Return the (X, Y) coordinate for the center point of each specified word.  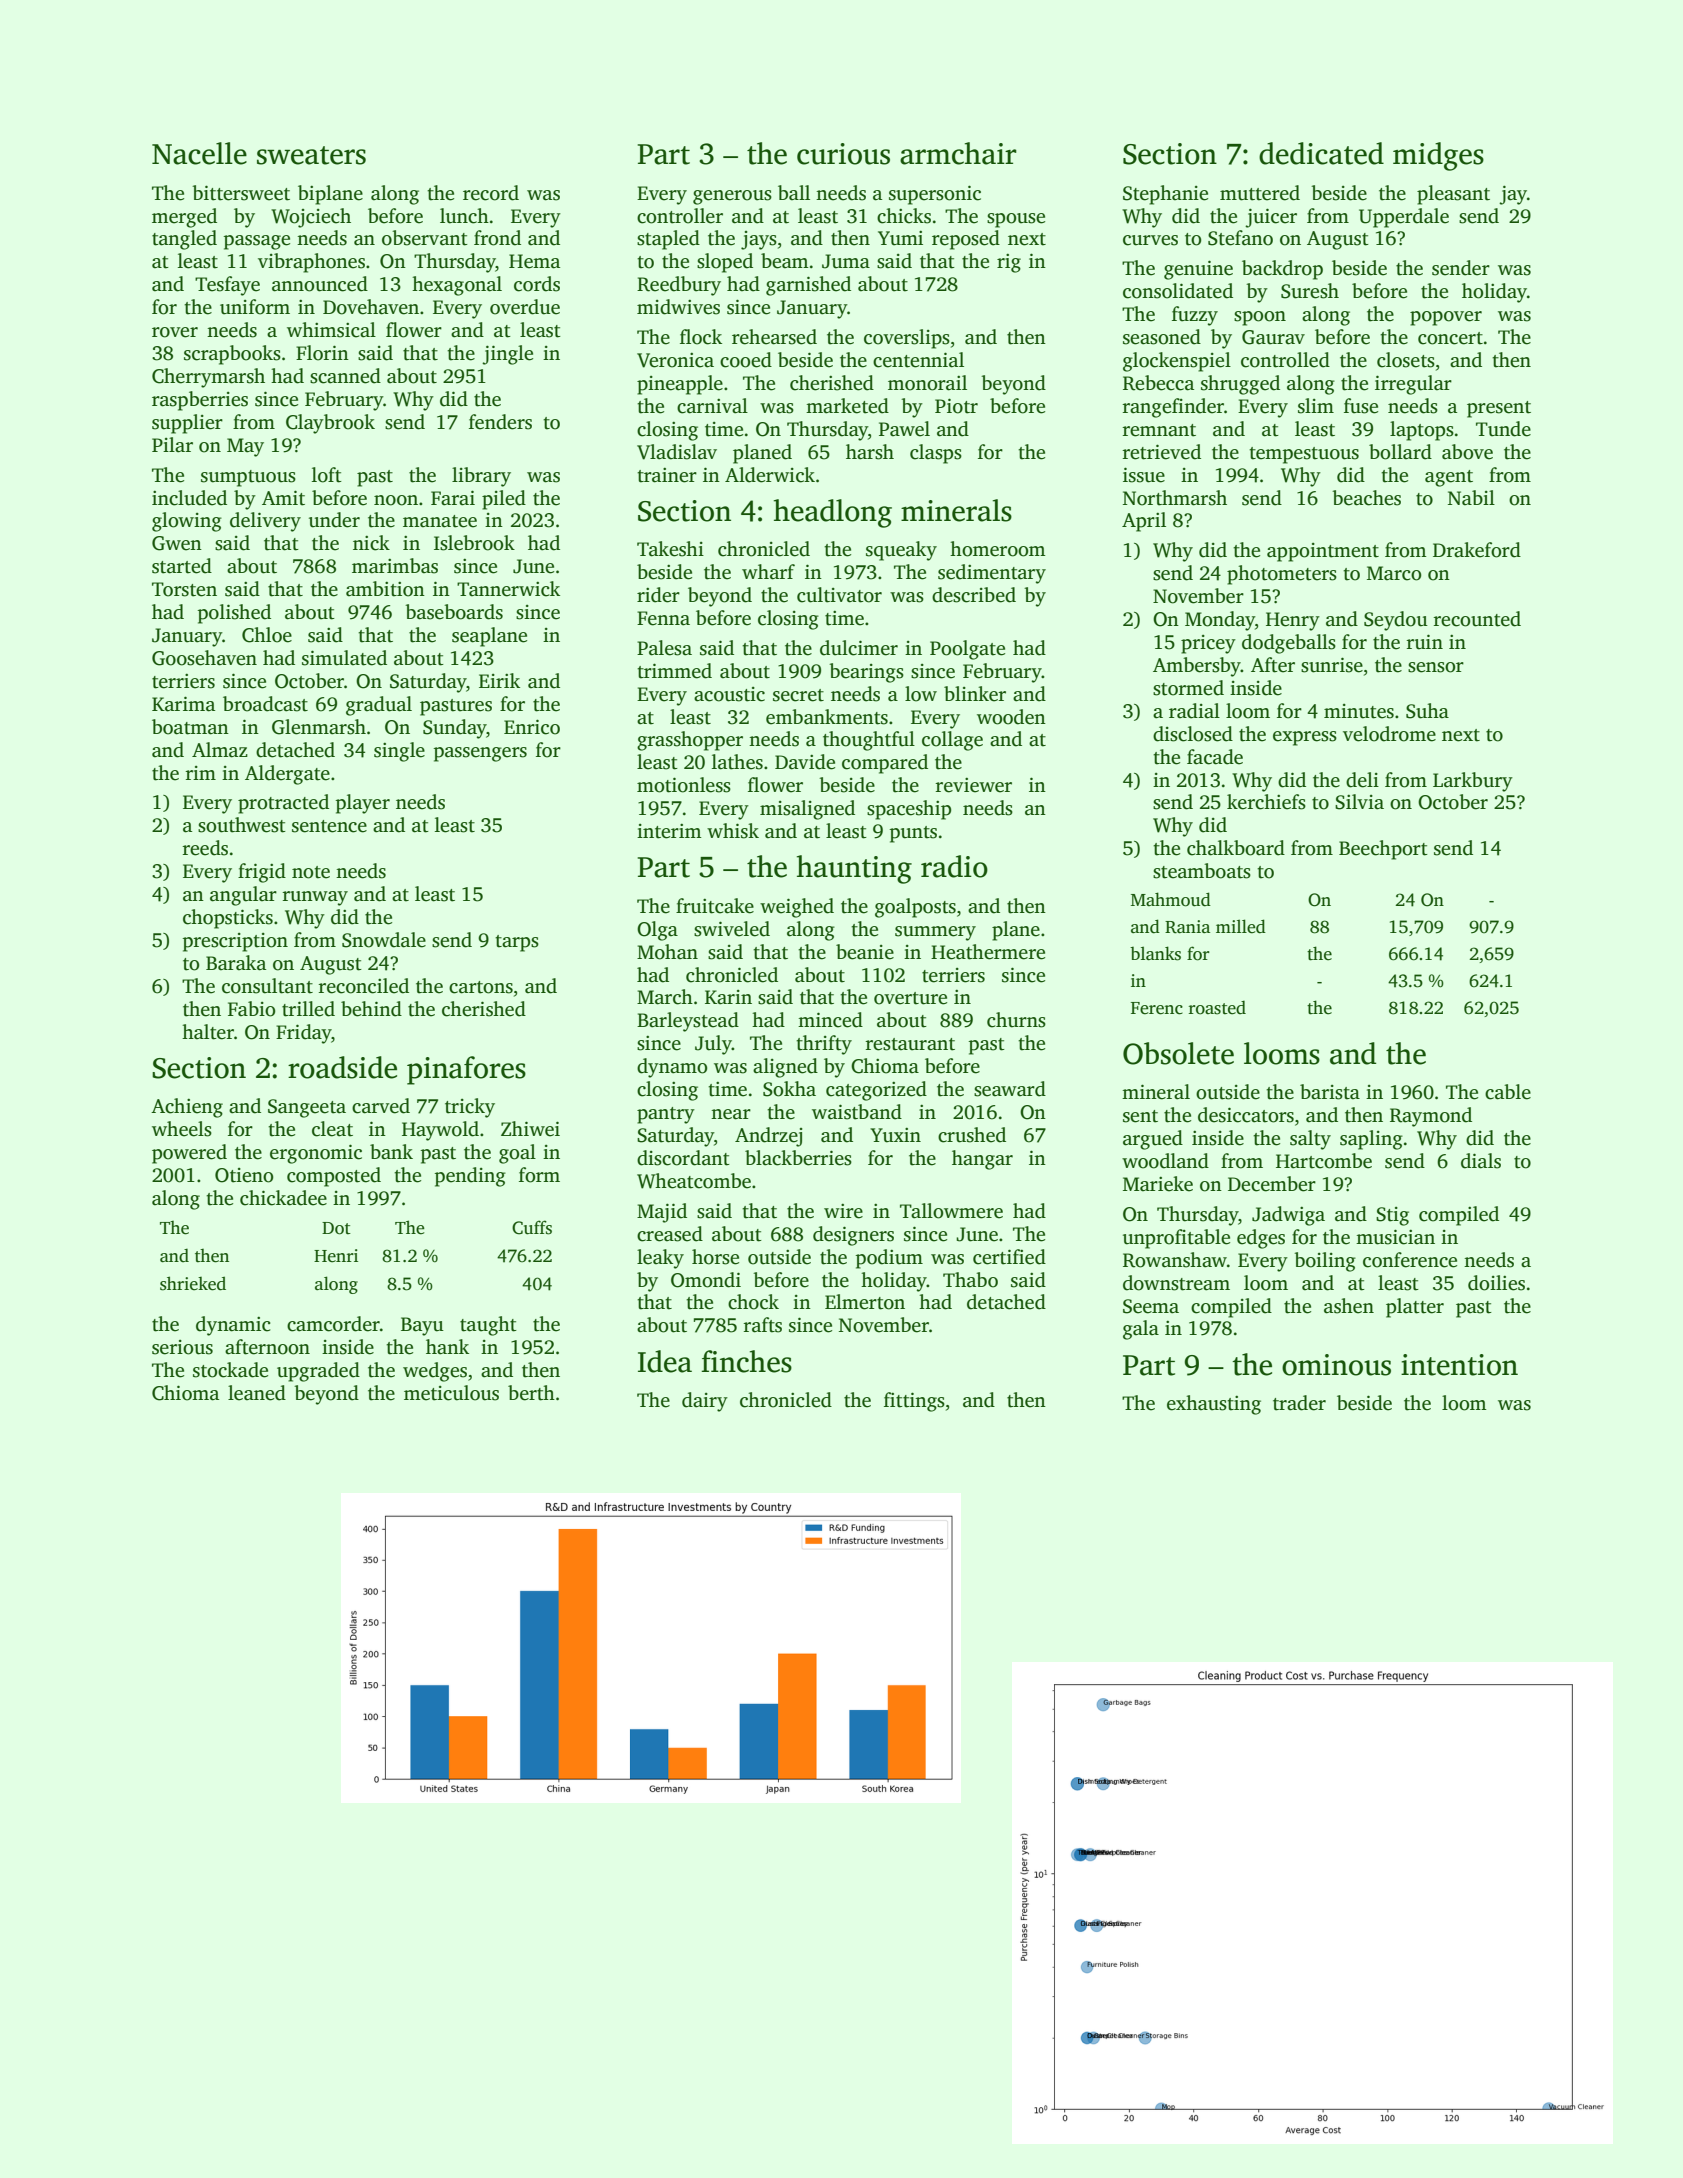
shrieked (193, 1283)
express (1305, 738)
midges (1438, 156)
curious (843, 154)
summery (935, 933)
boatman (190, 727)
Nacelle (199, 153)
